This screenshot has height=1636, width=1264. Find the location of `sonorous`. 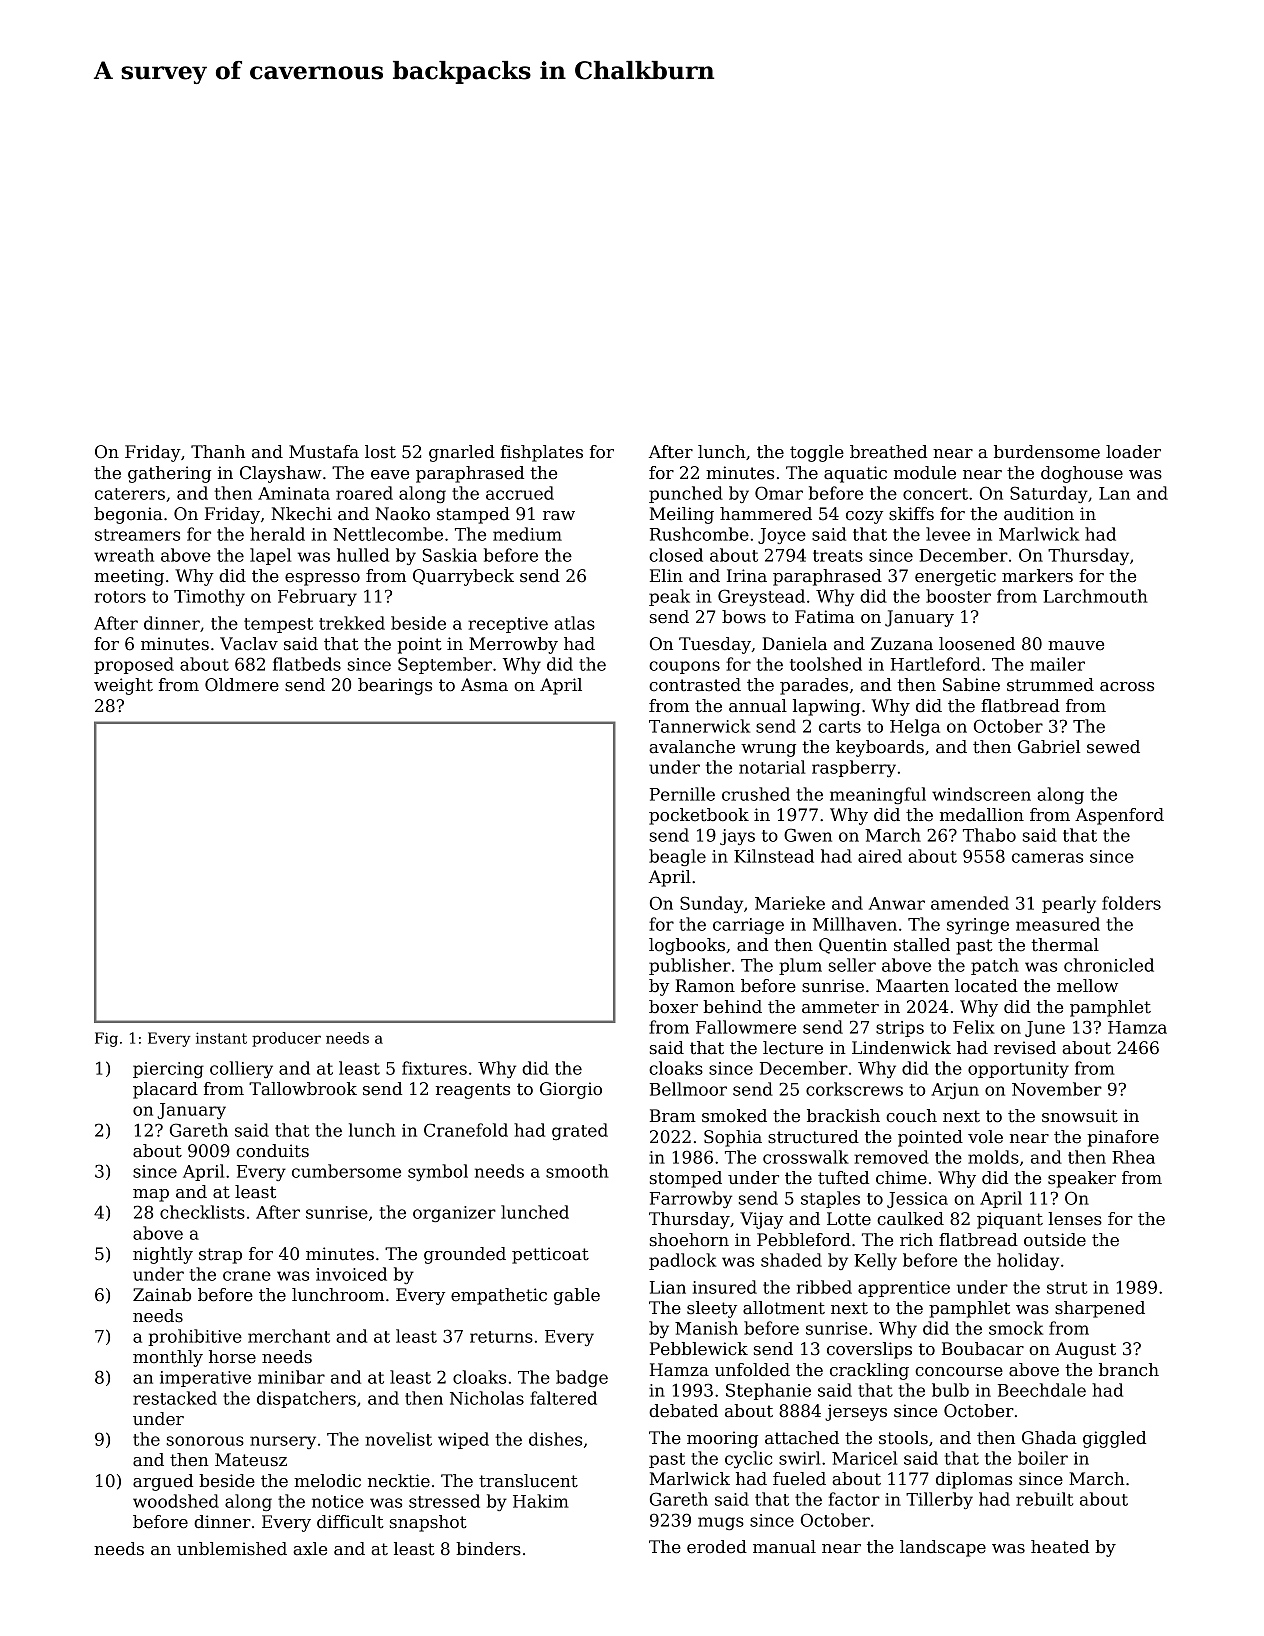

sonorous is located at coordinates (205, 1441).
